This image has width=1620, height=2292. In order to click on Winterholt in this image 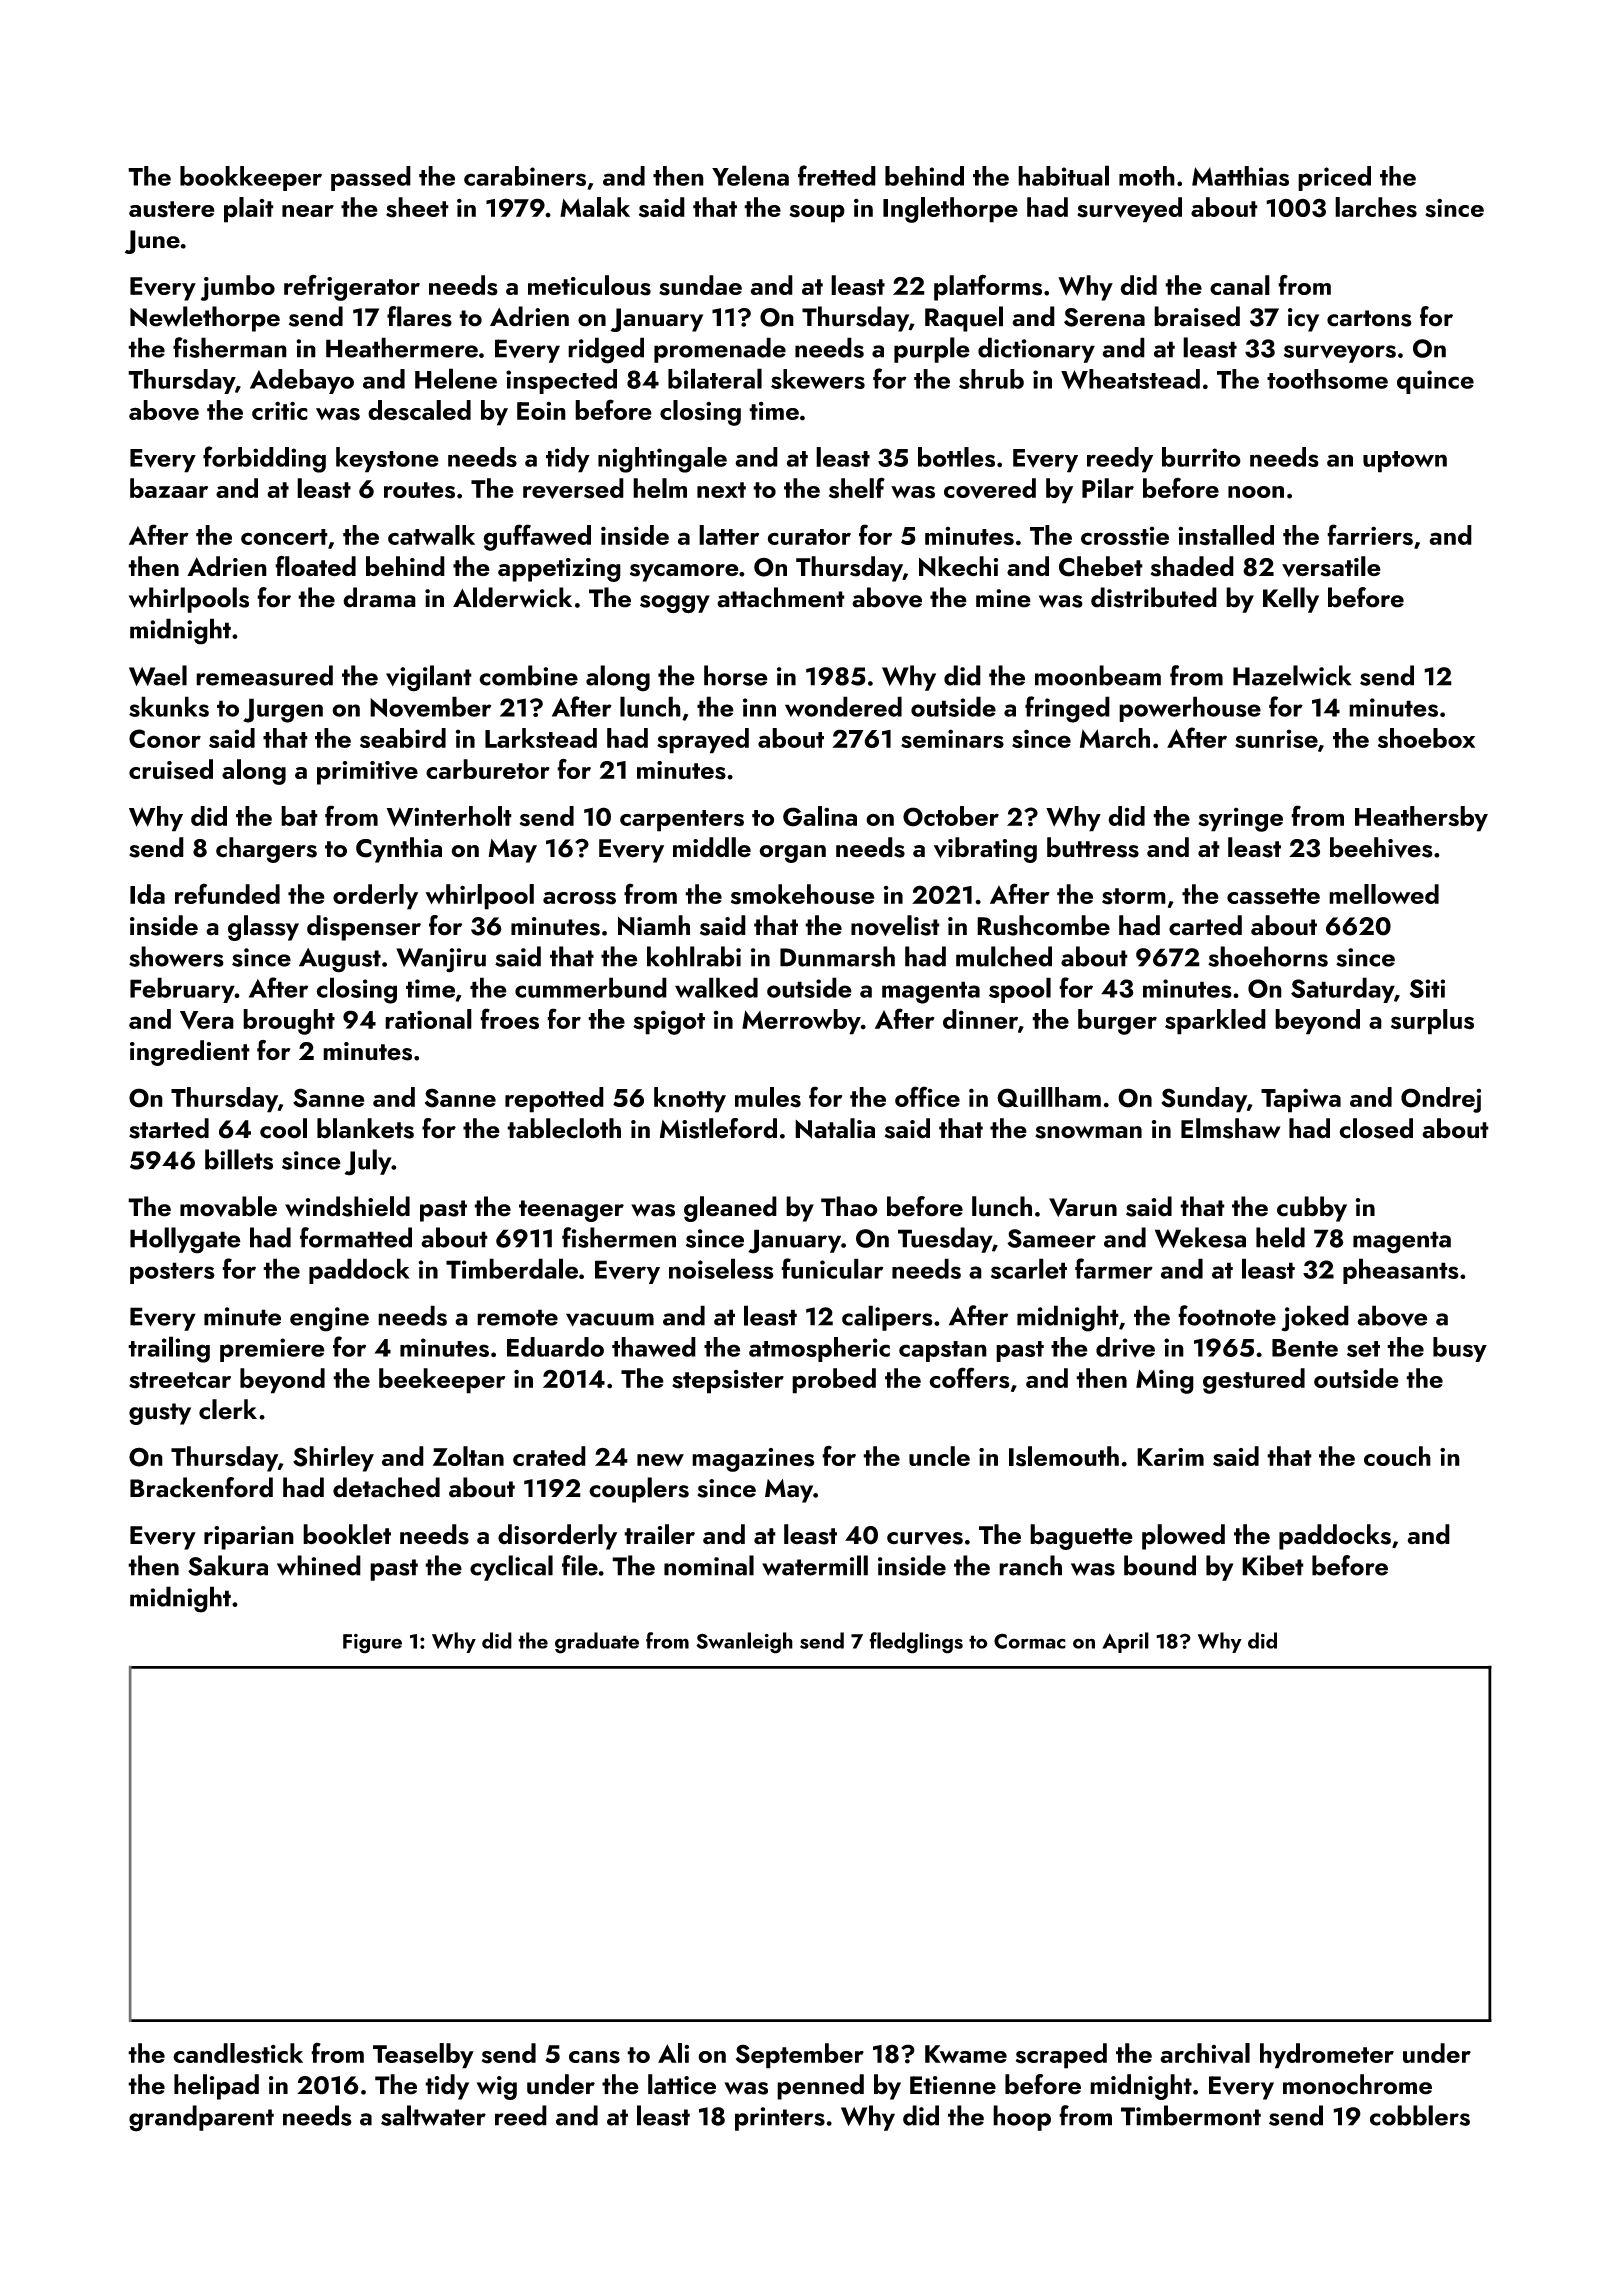, I will do `click(449, 816)`.
